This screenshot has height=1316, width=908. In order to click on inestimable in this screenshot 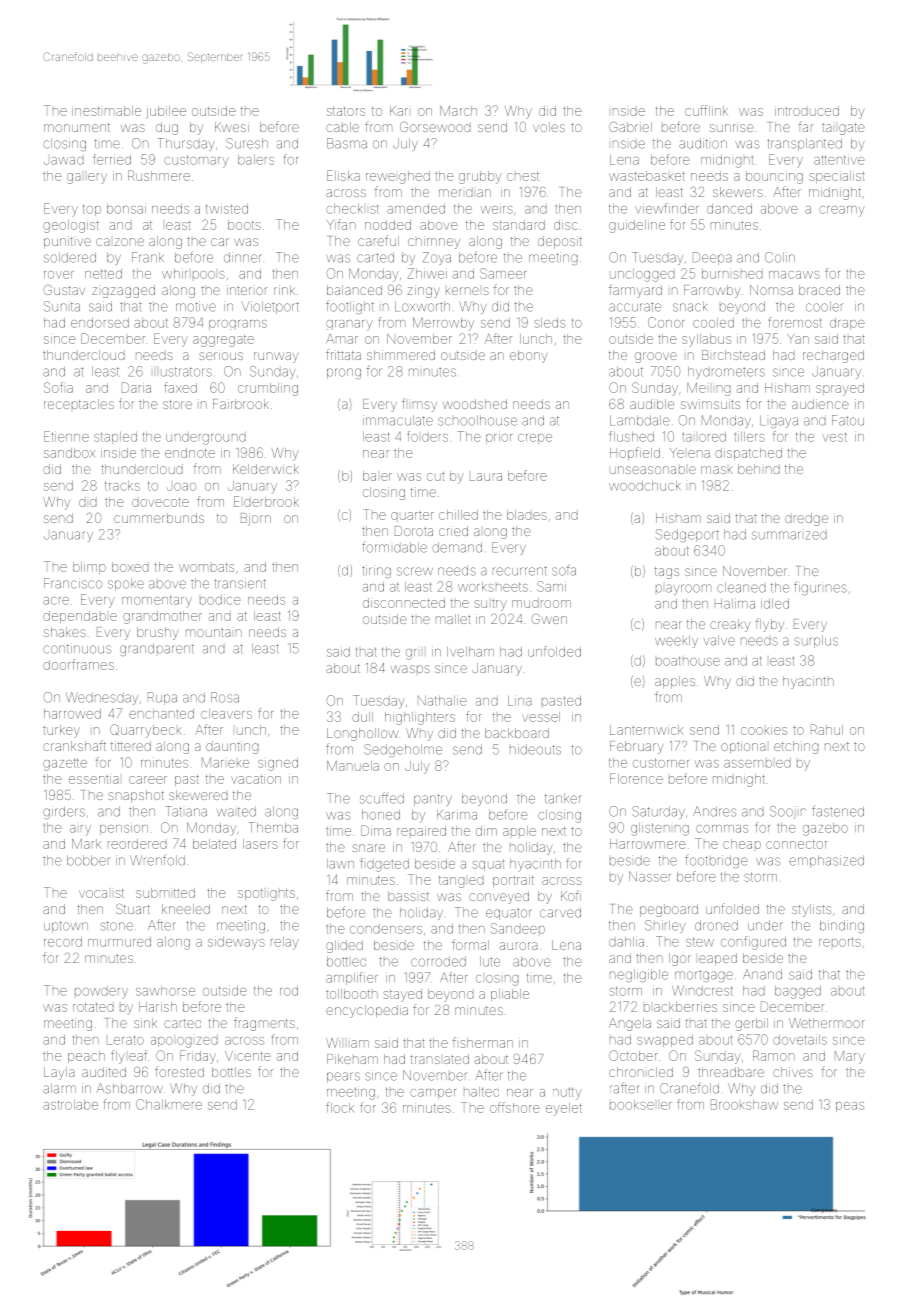, I will do `click(106, 111)`.
